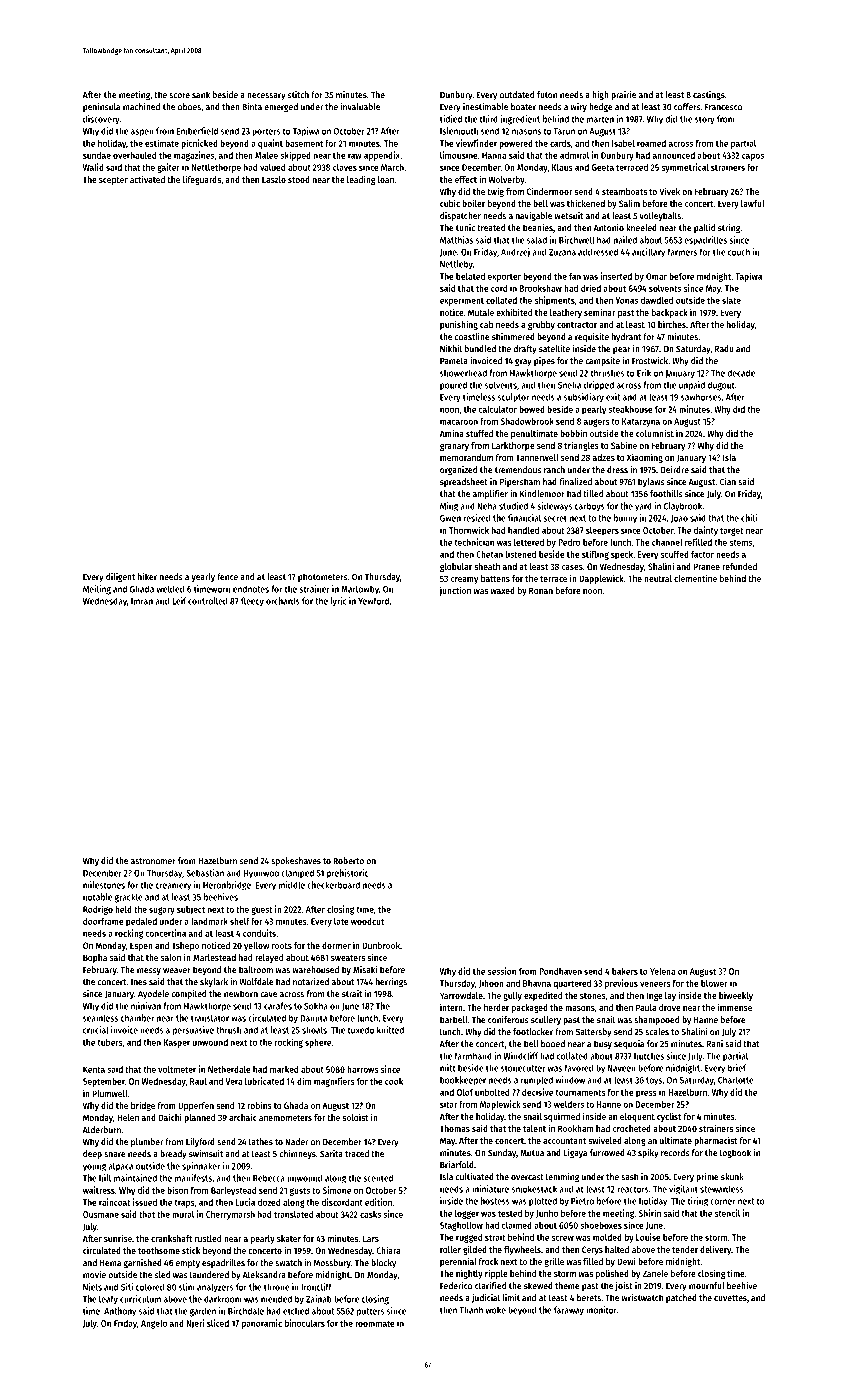 This image has height=1400, width=849. I want to click on Anthony, so click(120, 1312).
